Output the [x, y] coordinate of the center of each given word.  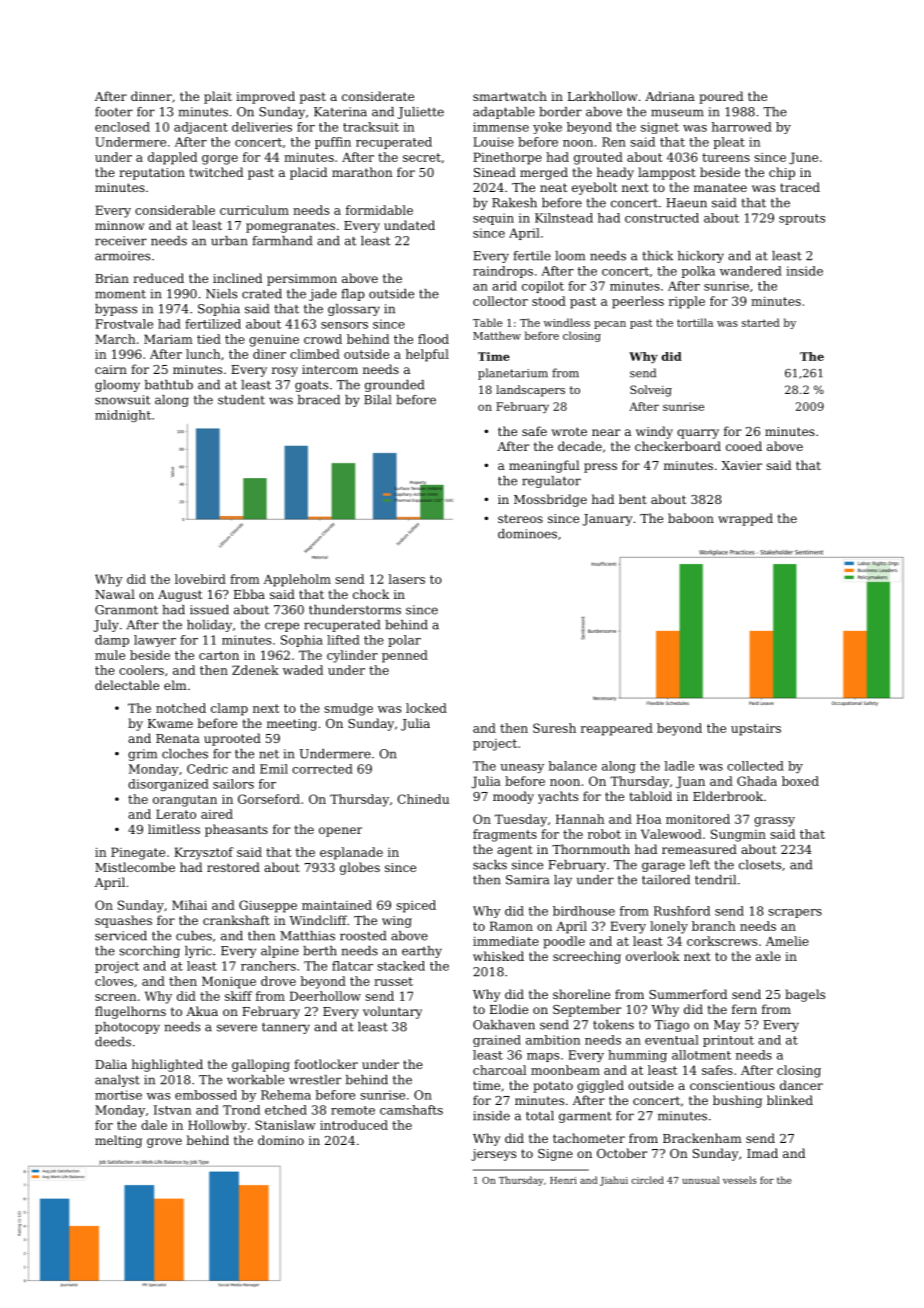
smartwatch [510, 96]
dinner [151, 96]
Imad [762, 1153]
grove [164, 1143]
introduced [354, 1125]
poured [721, 97]
